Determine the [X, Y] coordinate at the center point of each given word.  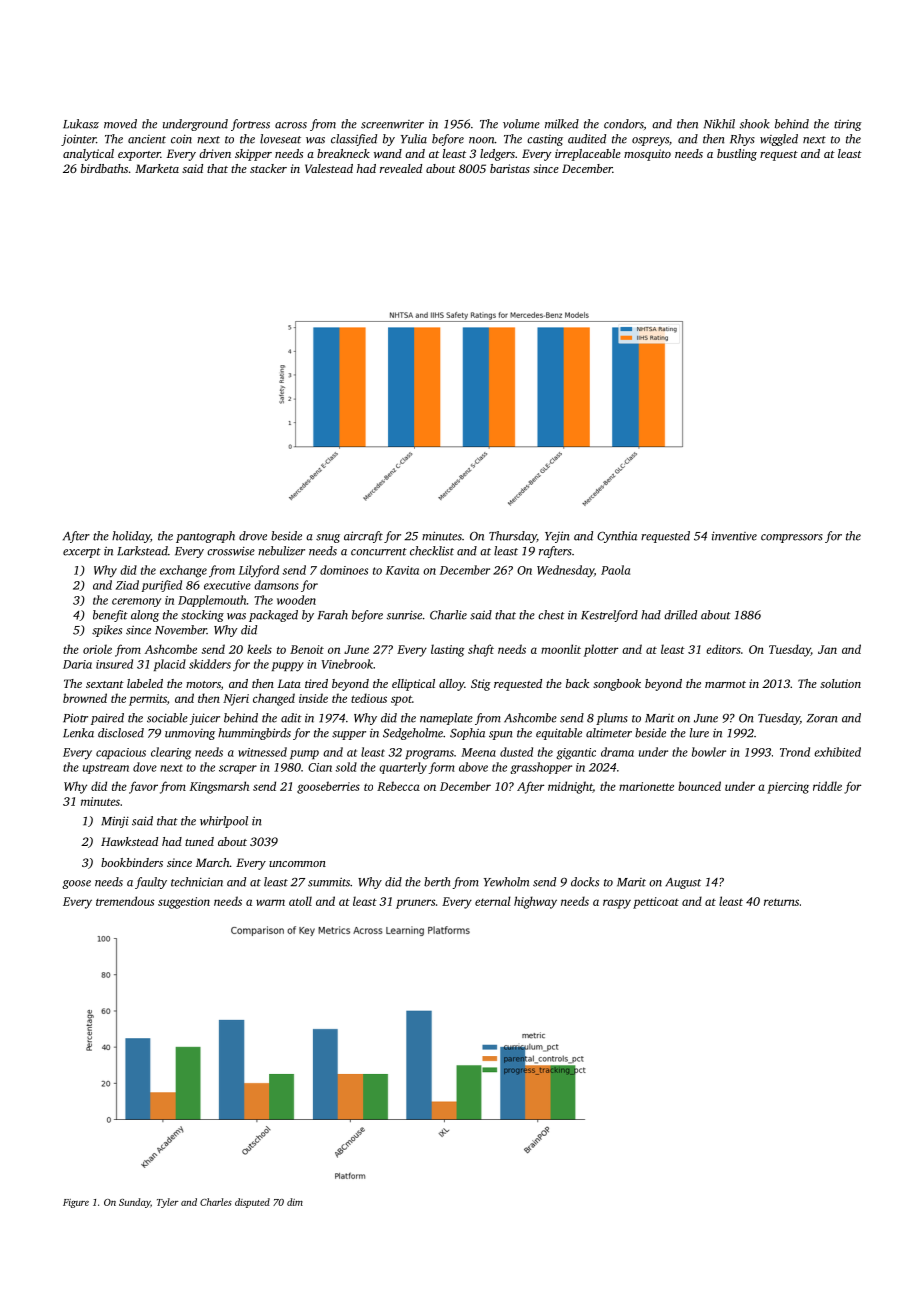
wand [388, 153]
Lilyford [259, 571]
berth [437, 882]
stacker [268, 168]
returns [781, 902]
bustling [737, 155]
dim [295, 1202]
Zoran [822, 718]
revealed [401, 168]
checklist [432, 551]
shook [755, 124]
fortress [250, 125]
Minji [115, 822]
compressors [792, 538]
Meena [478, 752]
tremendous [125, 901]
